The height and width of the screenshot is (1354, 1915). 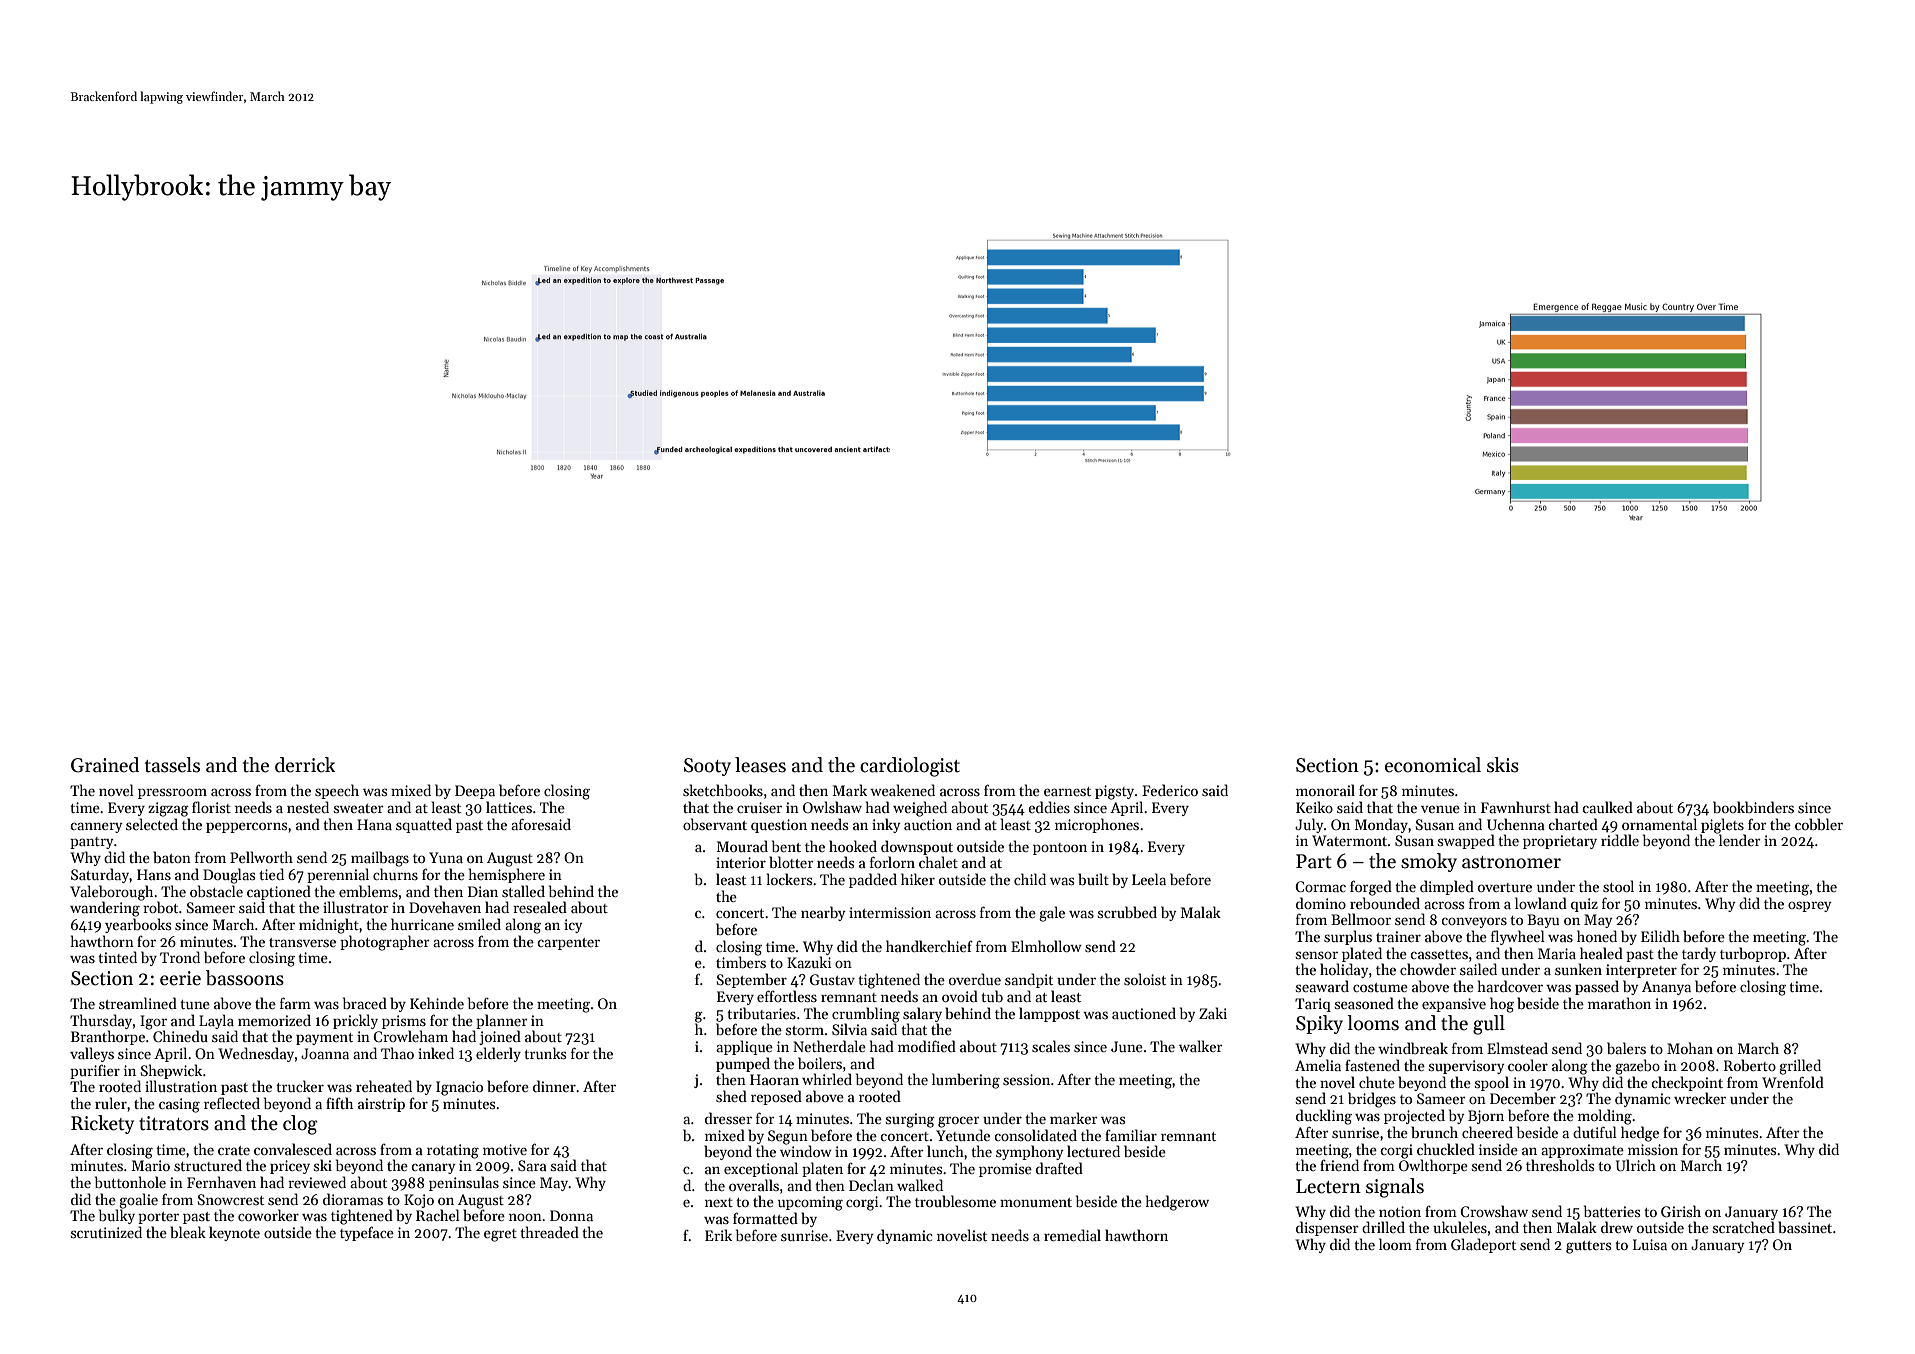 What do you see at coordinates (910, 767) in the screenshot?
I see `cardiologist` at bounding box center [910, 767].
